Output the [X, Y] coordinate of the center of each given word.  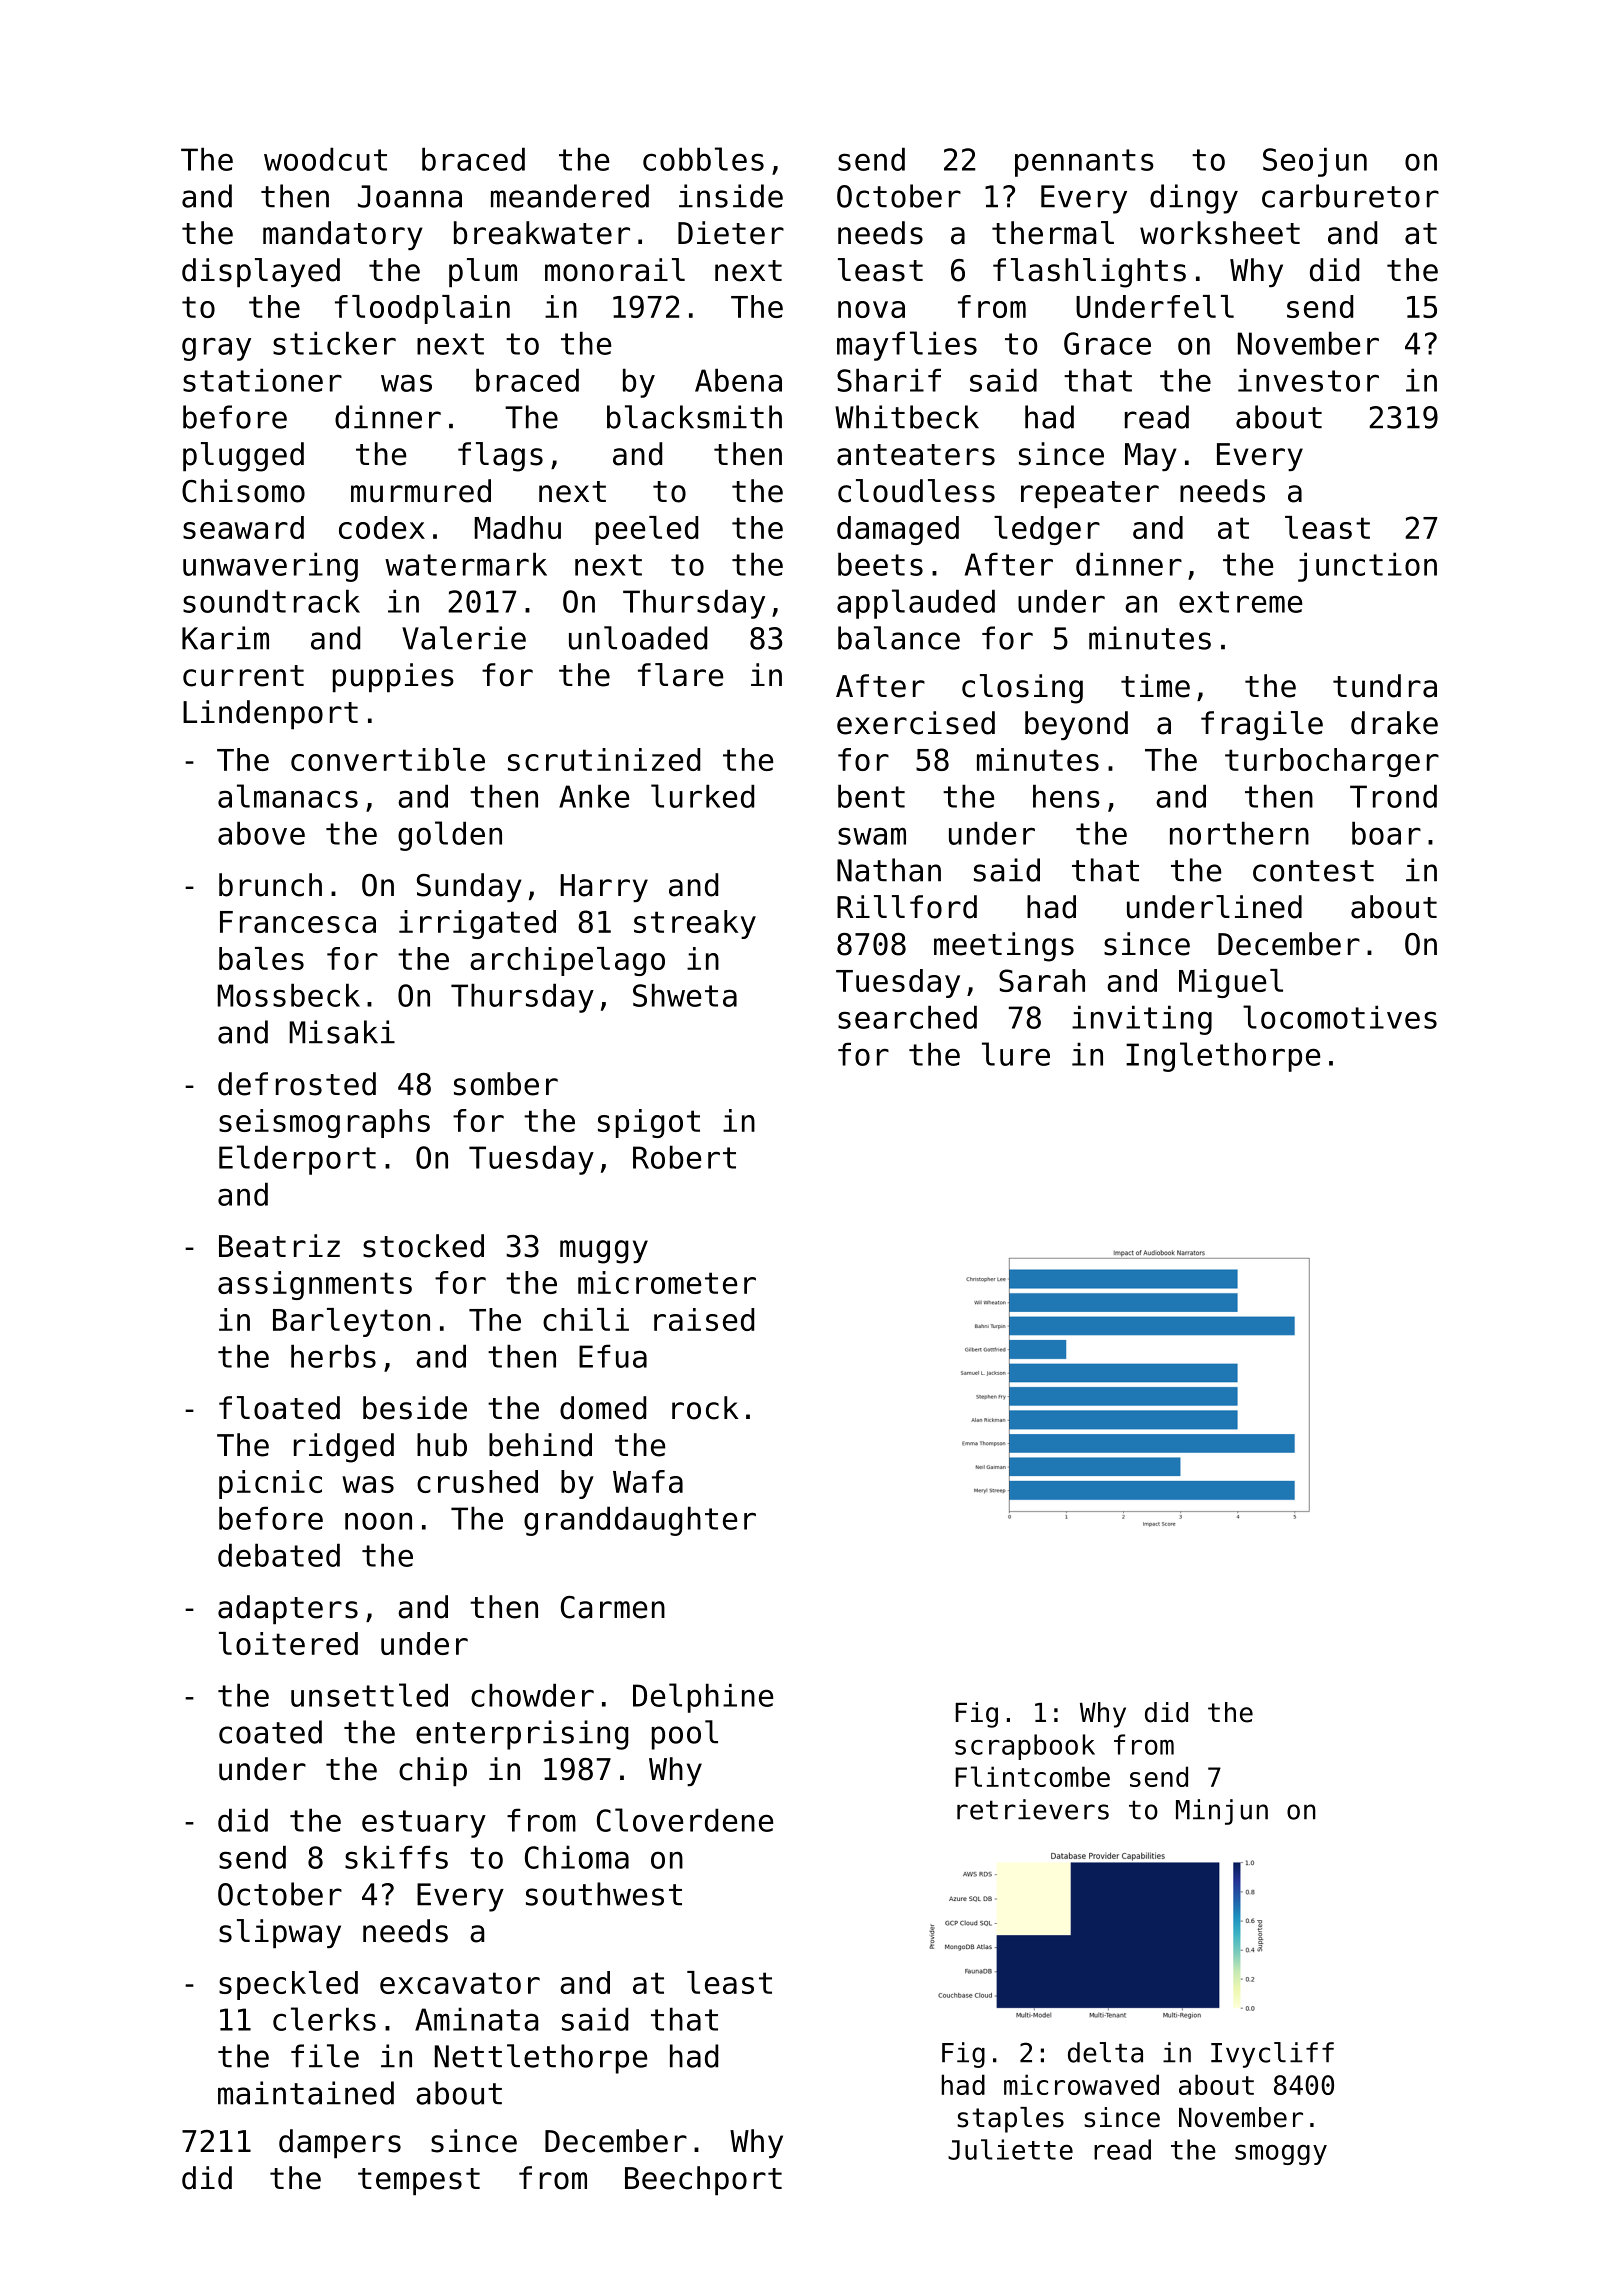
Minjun [1222, 1812]
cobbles [703, 159]
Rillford [907, 907]
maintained [306, 2093]
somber [506, 1084]
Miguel [1231, 983]
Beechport [703, 2180]
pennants [1084, 163]
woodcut [325, 159]
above [261, 833]
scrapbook [1025, 1747]
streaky [695, 924]
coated [270, 1732]
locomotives [1340, 1017]
